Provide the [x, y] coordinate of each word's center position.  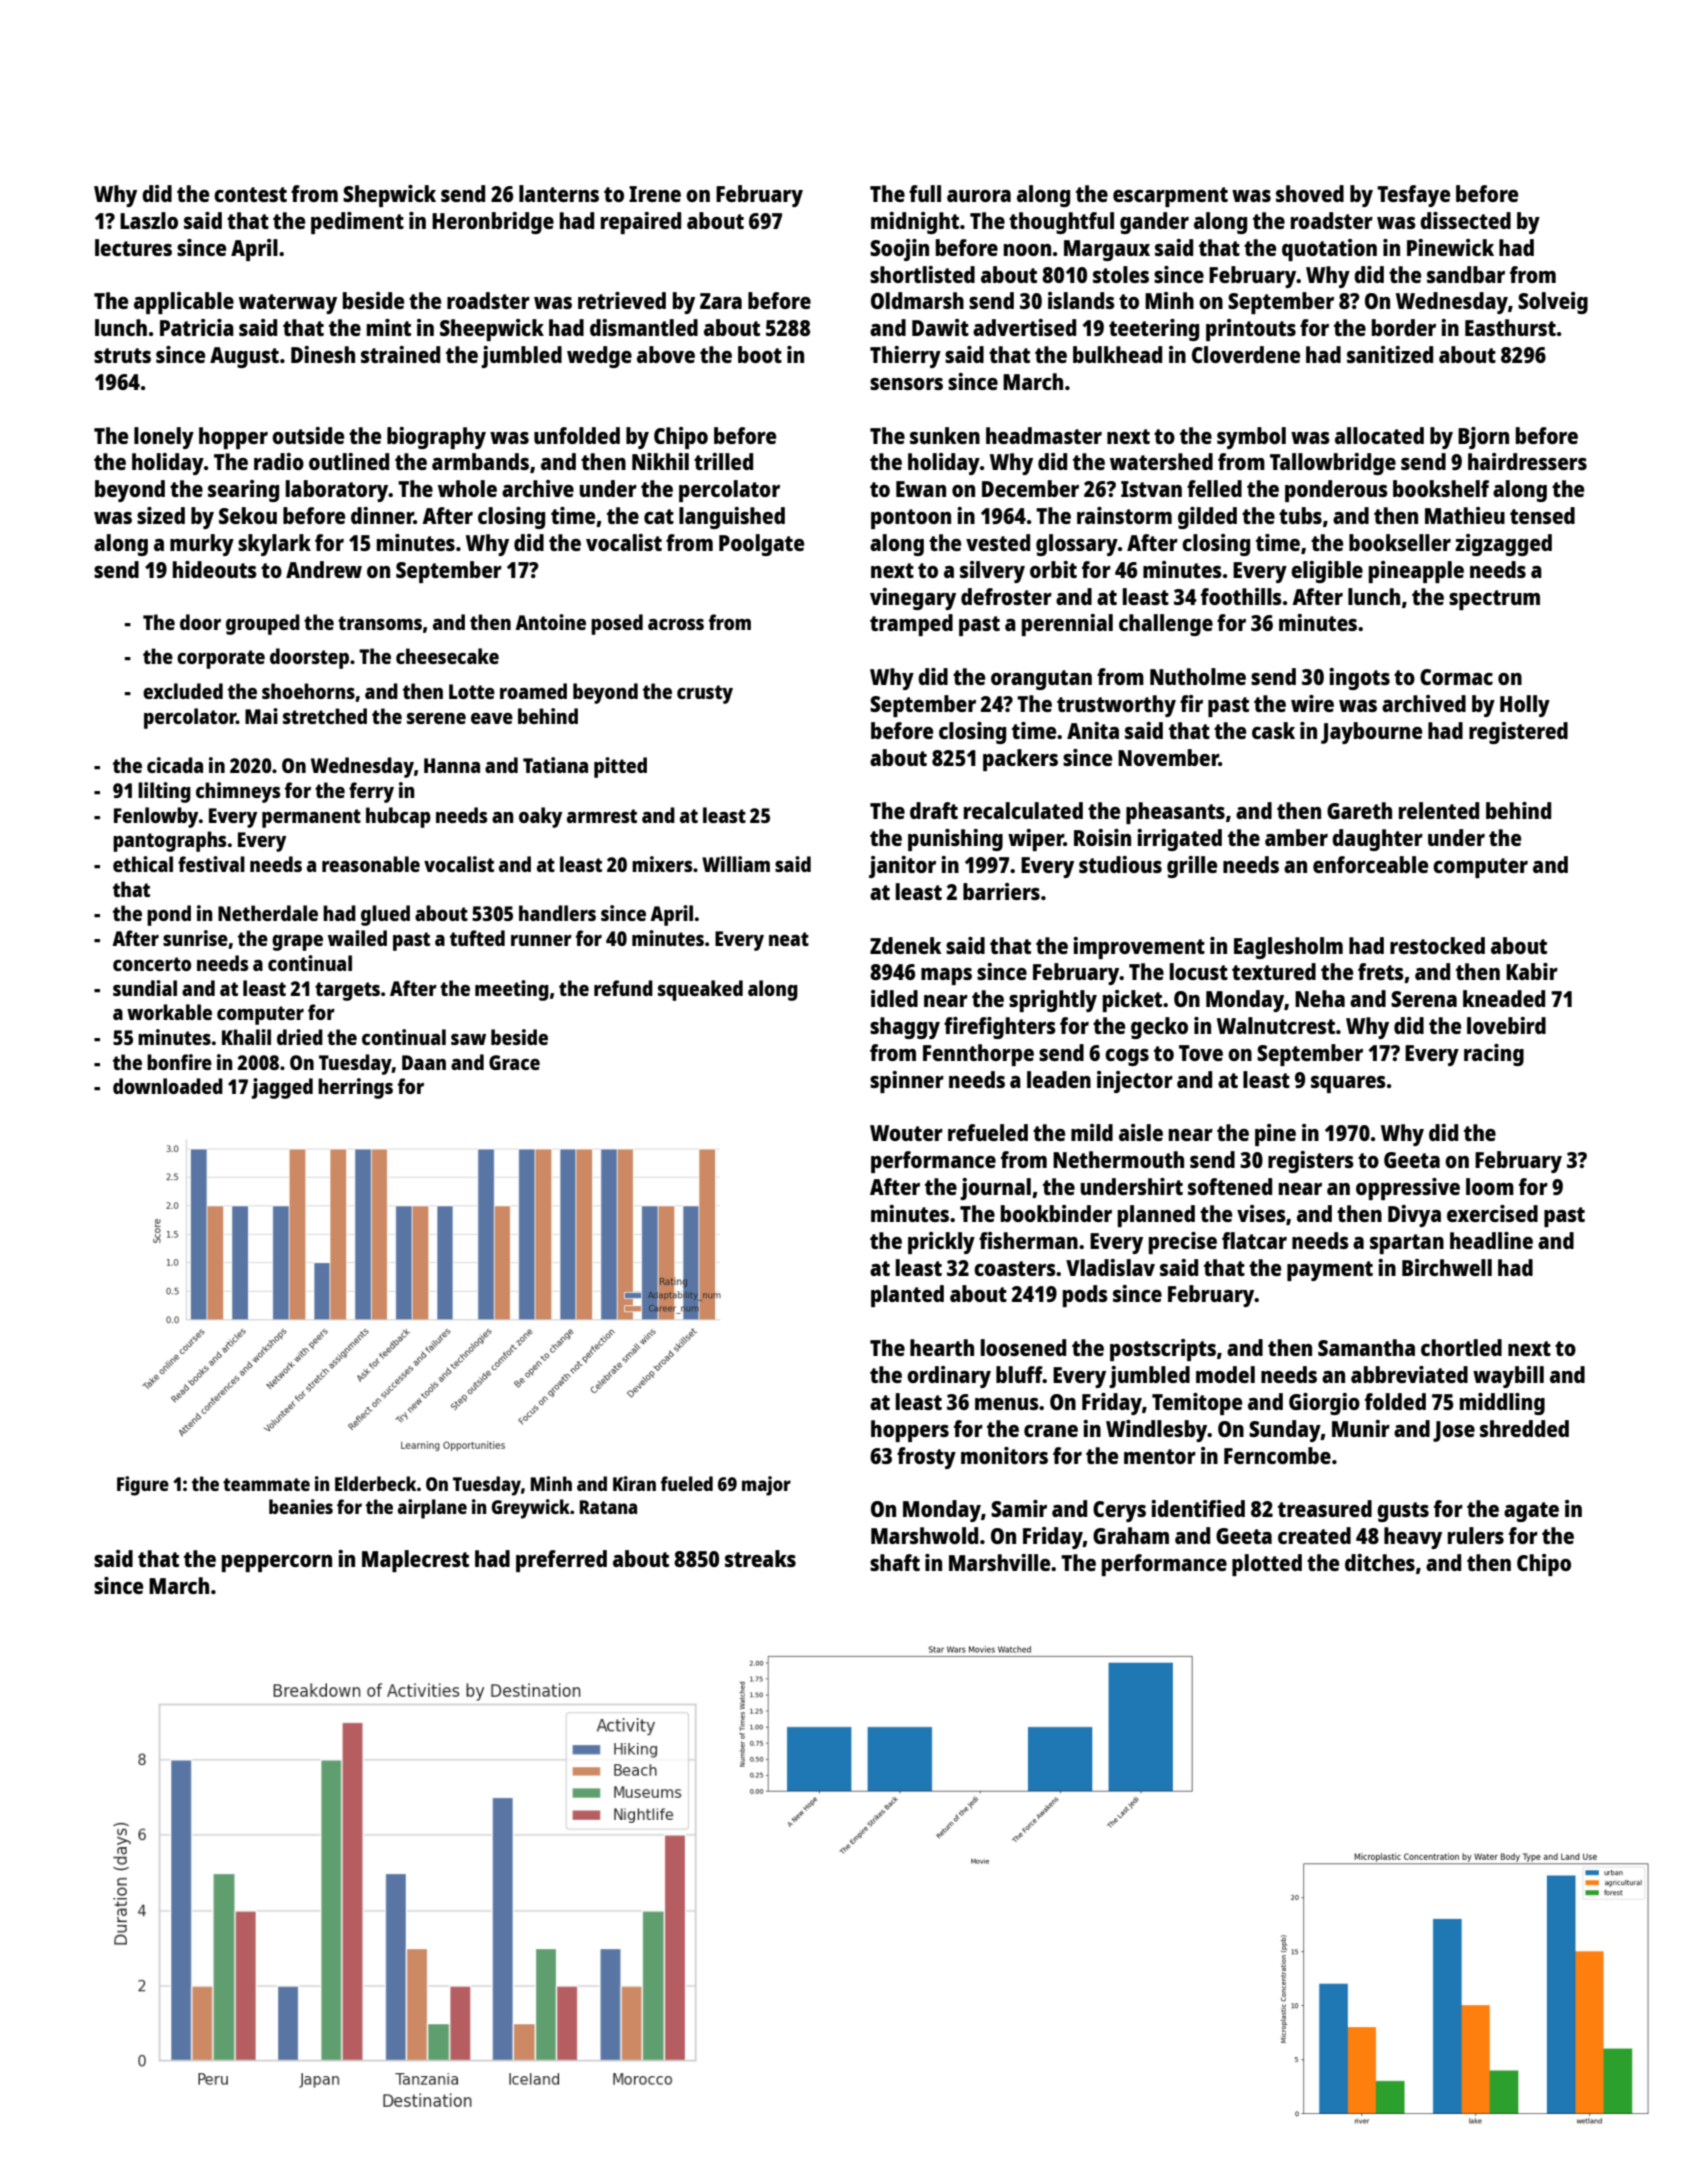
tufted [477, 938]
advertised [1024, 327]
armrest [602, 816]
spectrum [1494, 600]
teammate [266, 1484]
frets [1381, 971]
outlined [349, 461]
